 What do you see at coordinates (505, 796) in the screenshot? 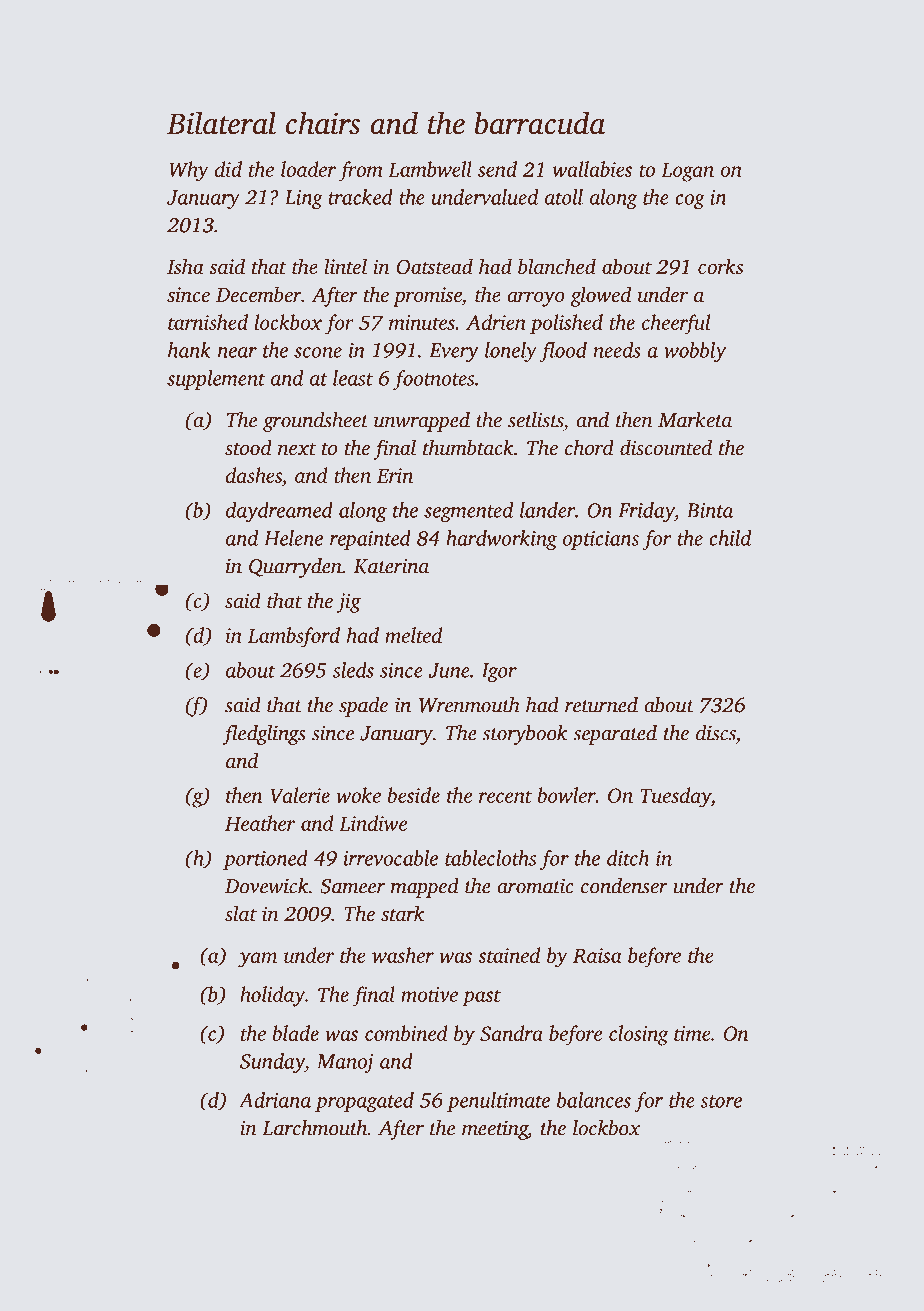
I see `recent` at bounding box center [505, 796].
